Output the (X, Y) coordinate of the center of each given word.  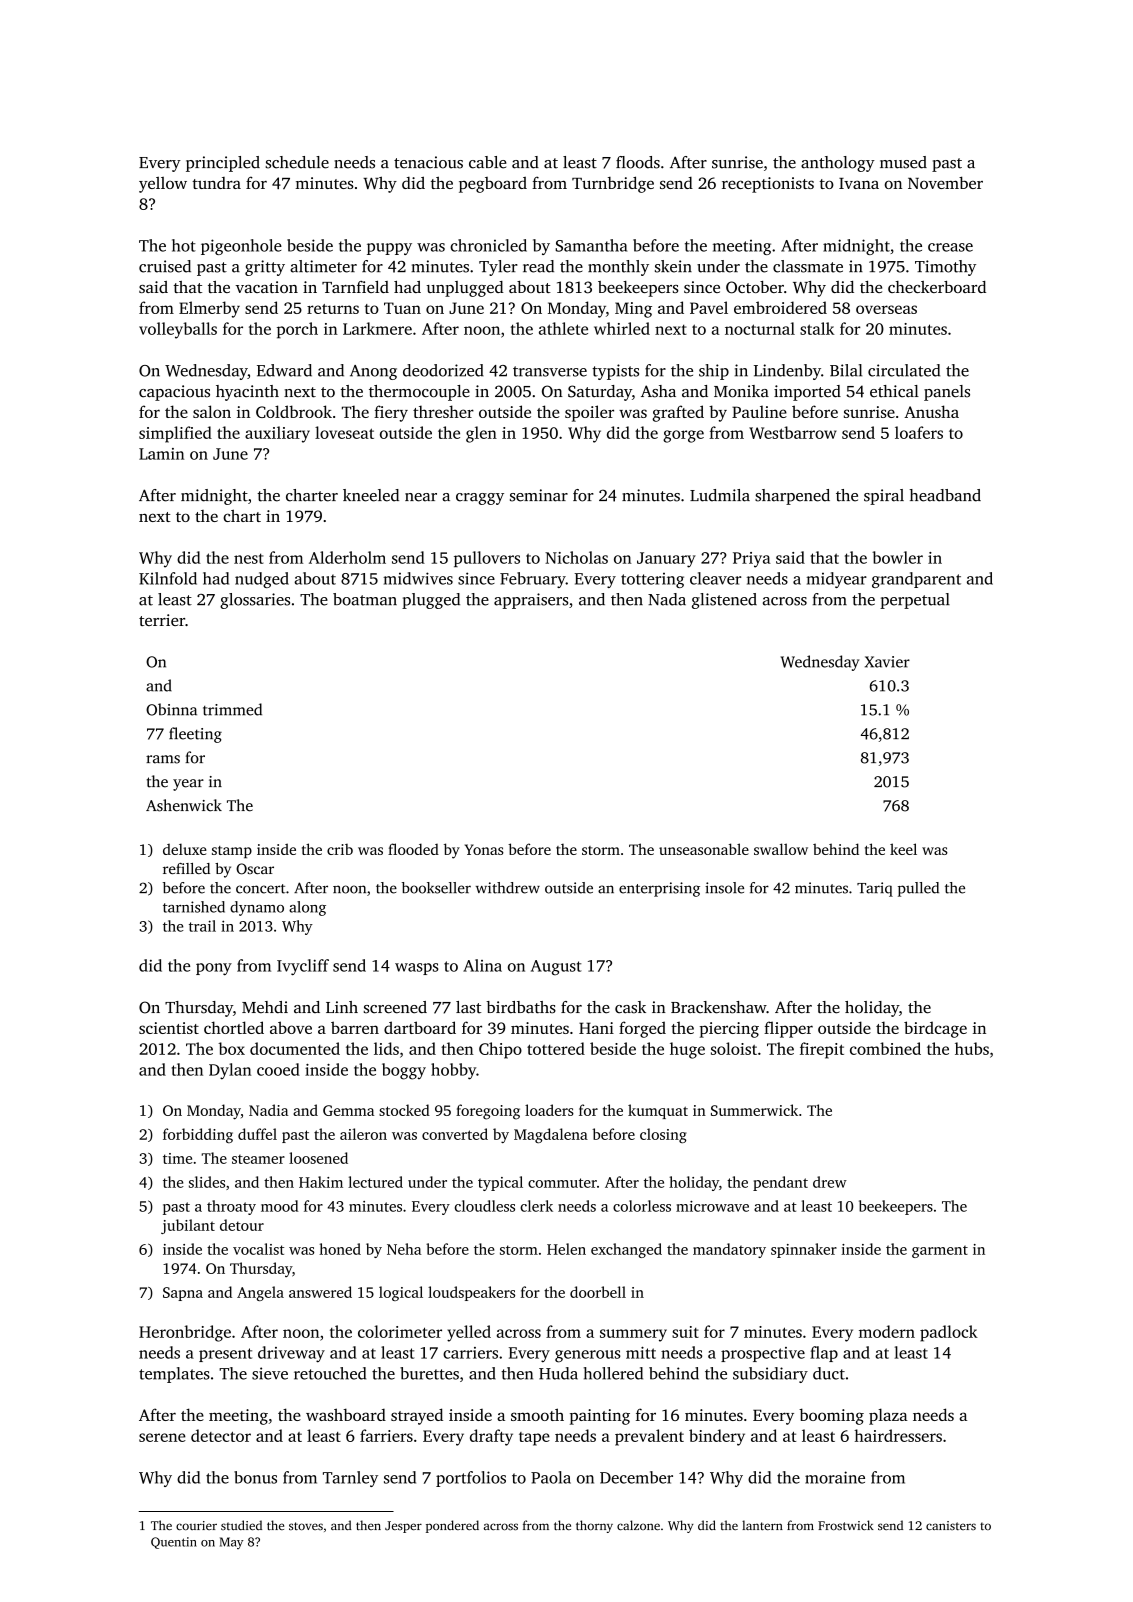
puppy (389, 249)
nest (248, 558)
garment (940, 1251)
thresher (443, 411)
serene (162, 1437)
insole (724, 888)
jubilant (188, 1226)
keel (903, 849)
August (556, 967)
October (755, 287)
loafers (919, 432)
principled (223, 164)
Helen (566, 1249)
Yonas (484, 849)
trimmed (232, 709)
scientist (169, 1028)
